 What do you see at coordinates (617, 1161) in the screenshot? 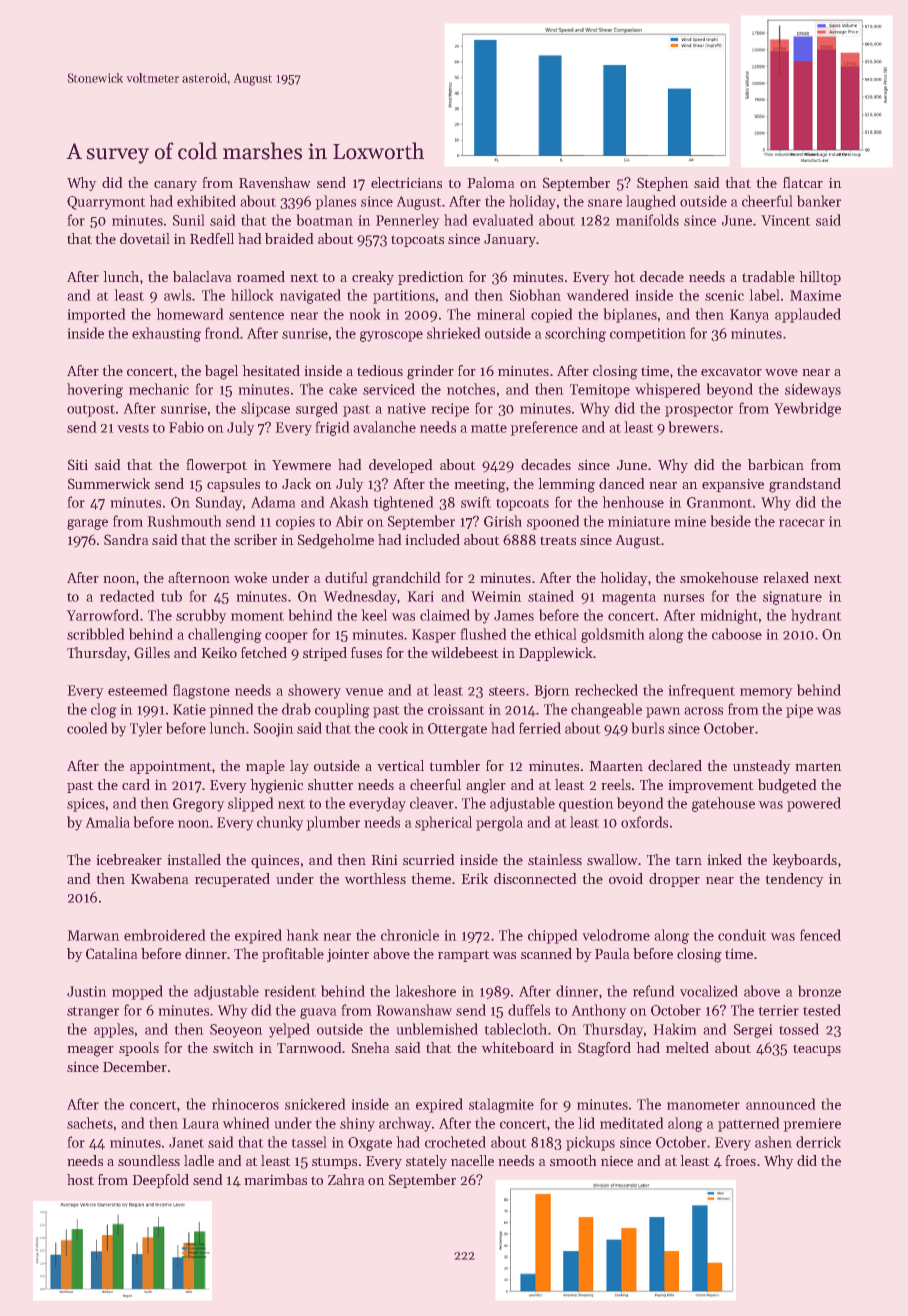
I see `niece` at bounding box center [617, 1161].
